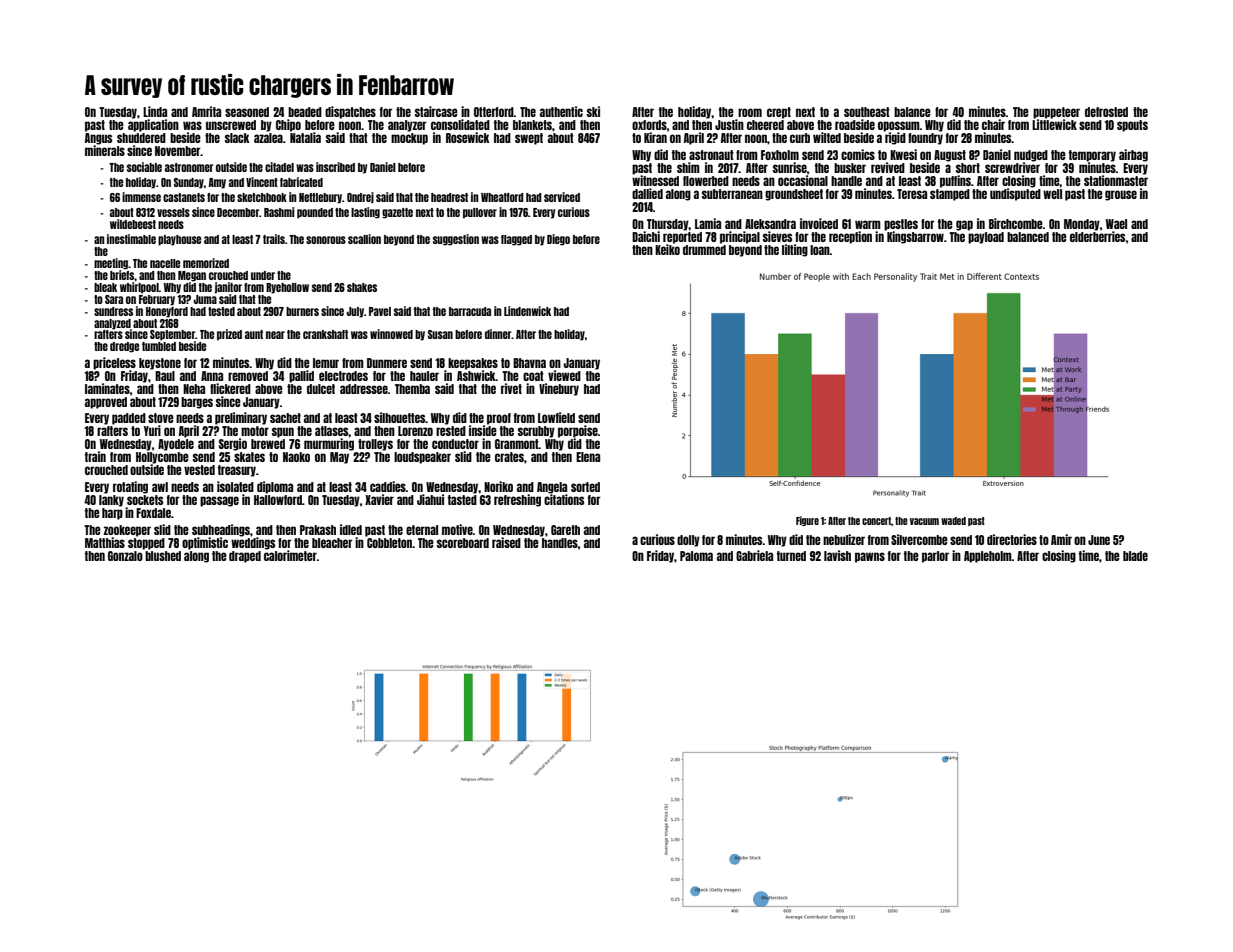 This image has width=1233, height=952. Describe the element at coordinates (279, 167) in the image. I see `citadel` at that location.
